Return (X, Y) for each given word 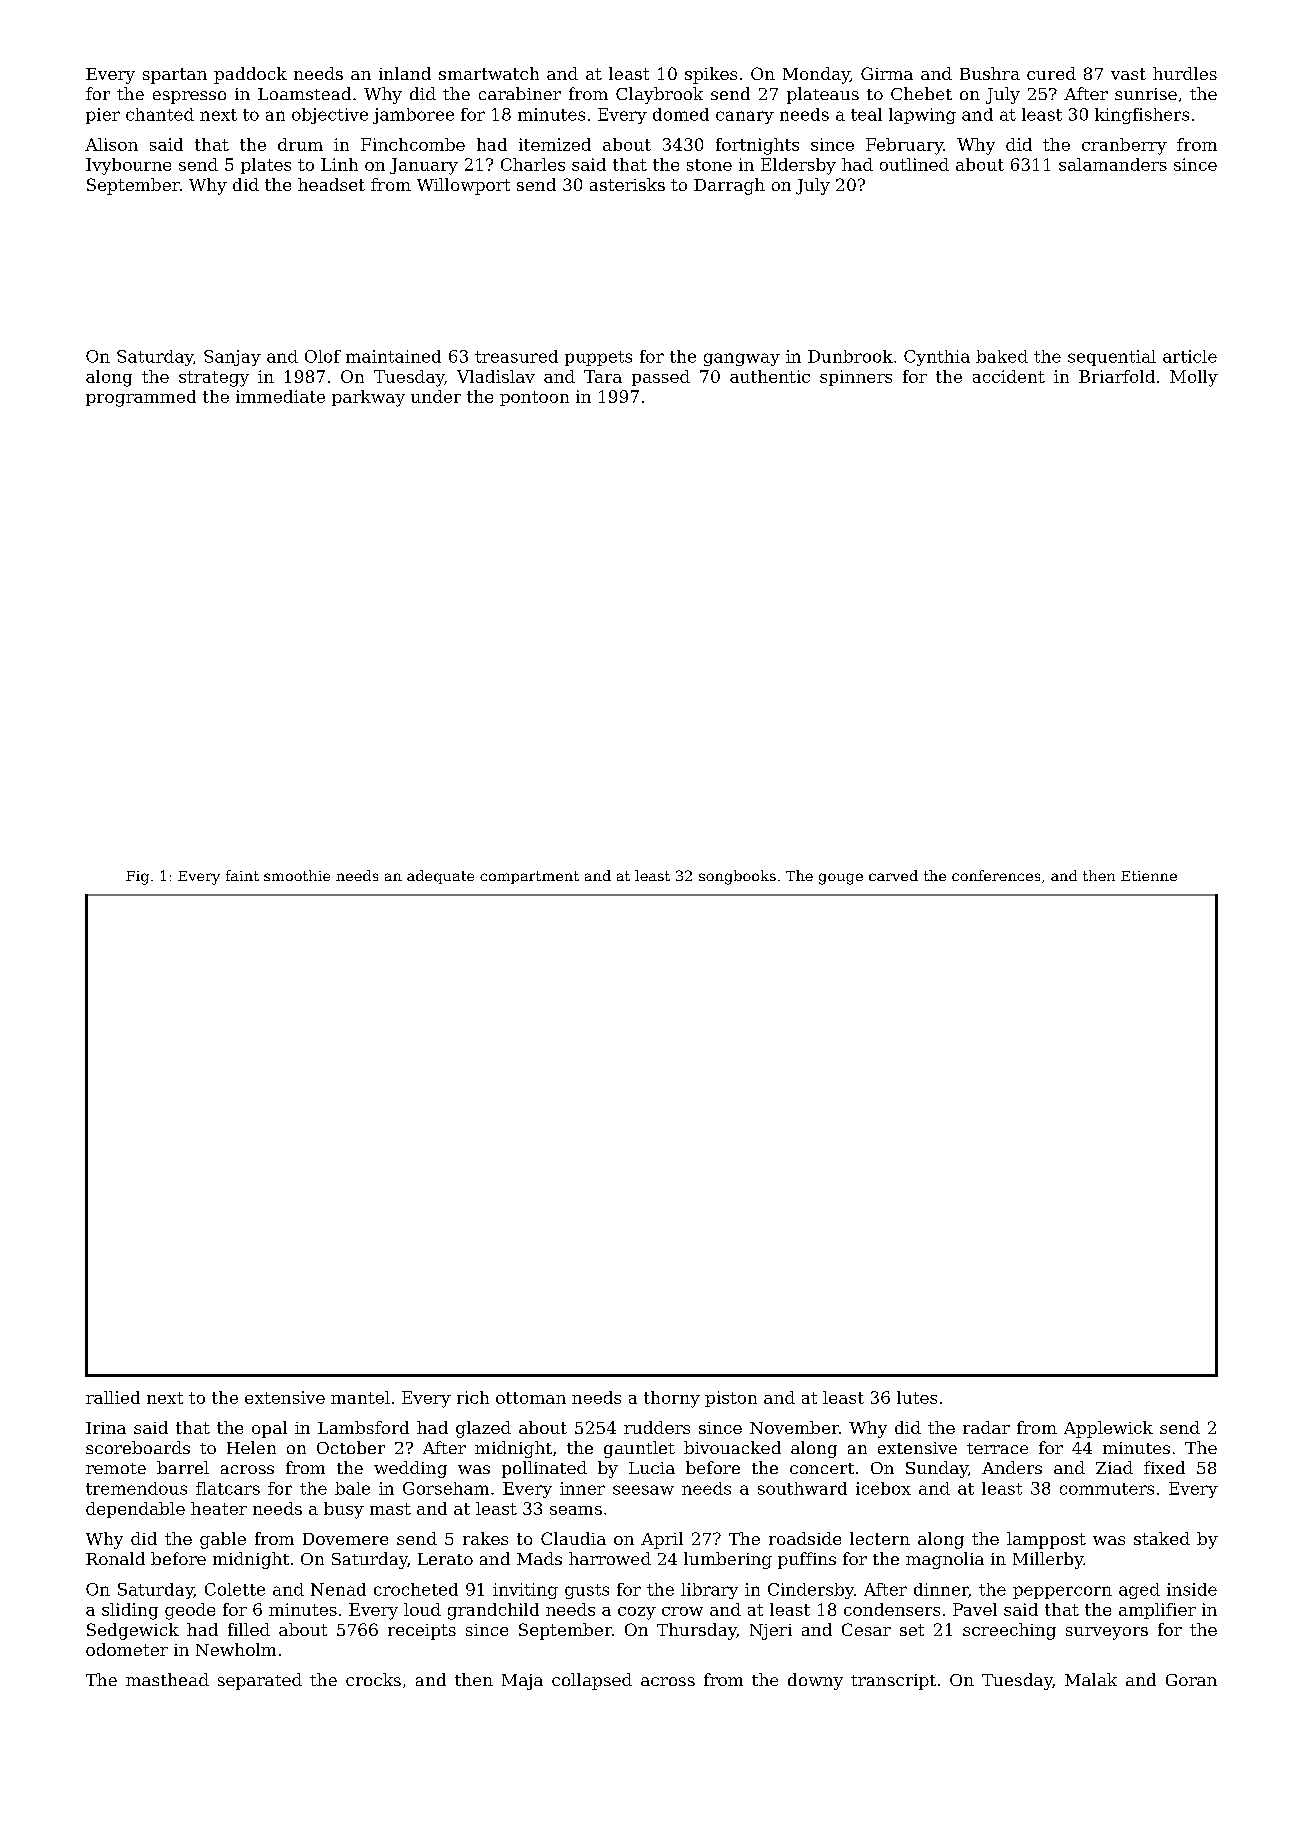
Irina (106, 1428)
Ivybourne (128, 166)
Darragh (729, 186)
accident (1009, 376)
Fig (137, 878)
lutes (917, 1397)
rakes (485, 1538)
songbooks (737, 877)
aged (1139, 1591)
